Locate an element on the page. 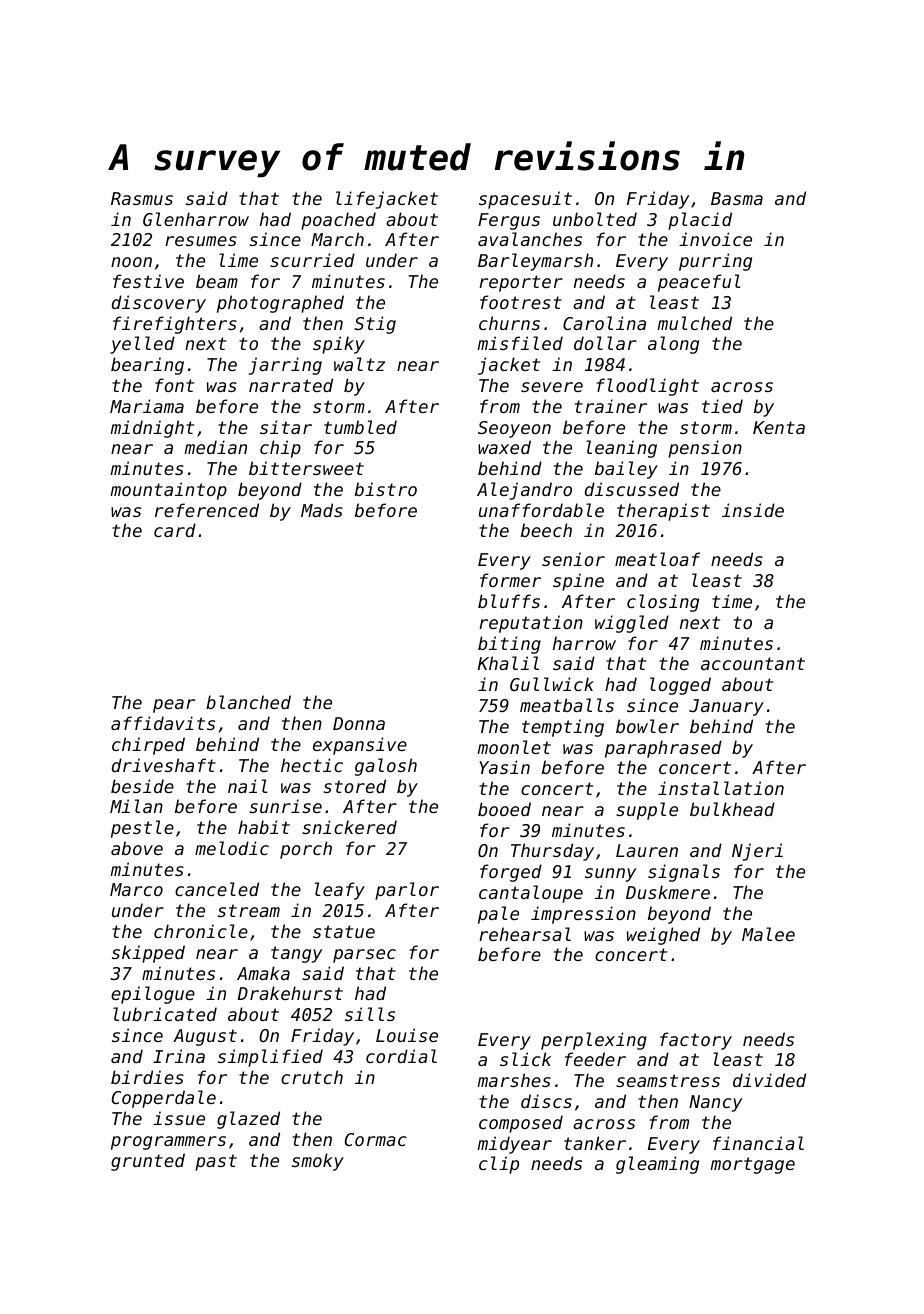 The width and height of the page is (924, 1314). Lauren is located at coordinates (647, 850).
